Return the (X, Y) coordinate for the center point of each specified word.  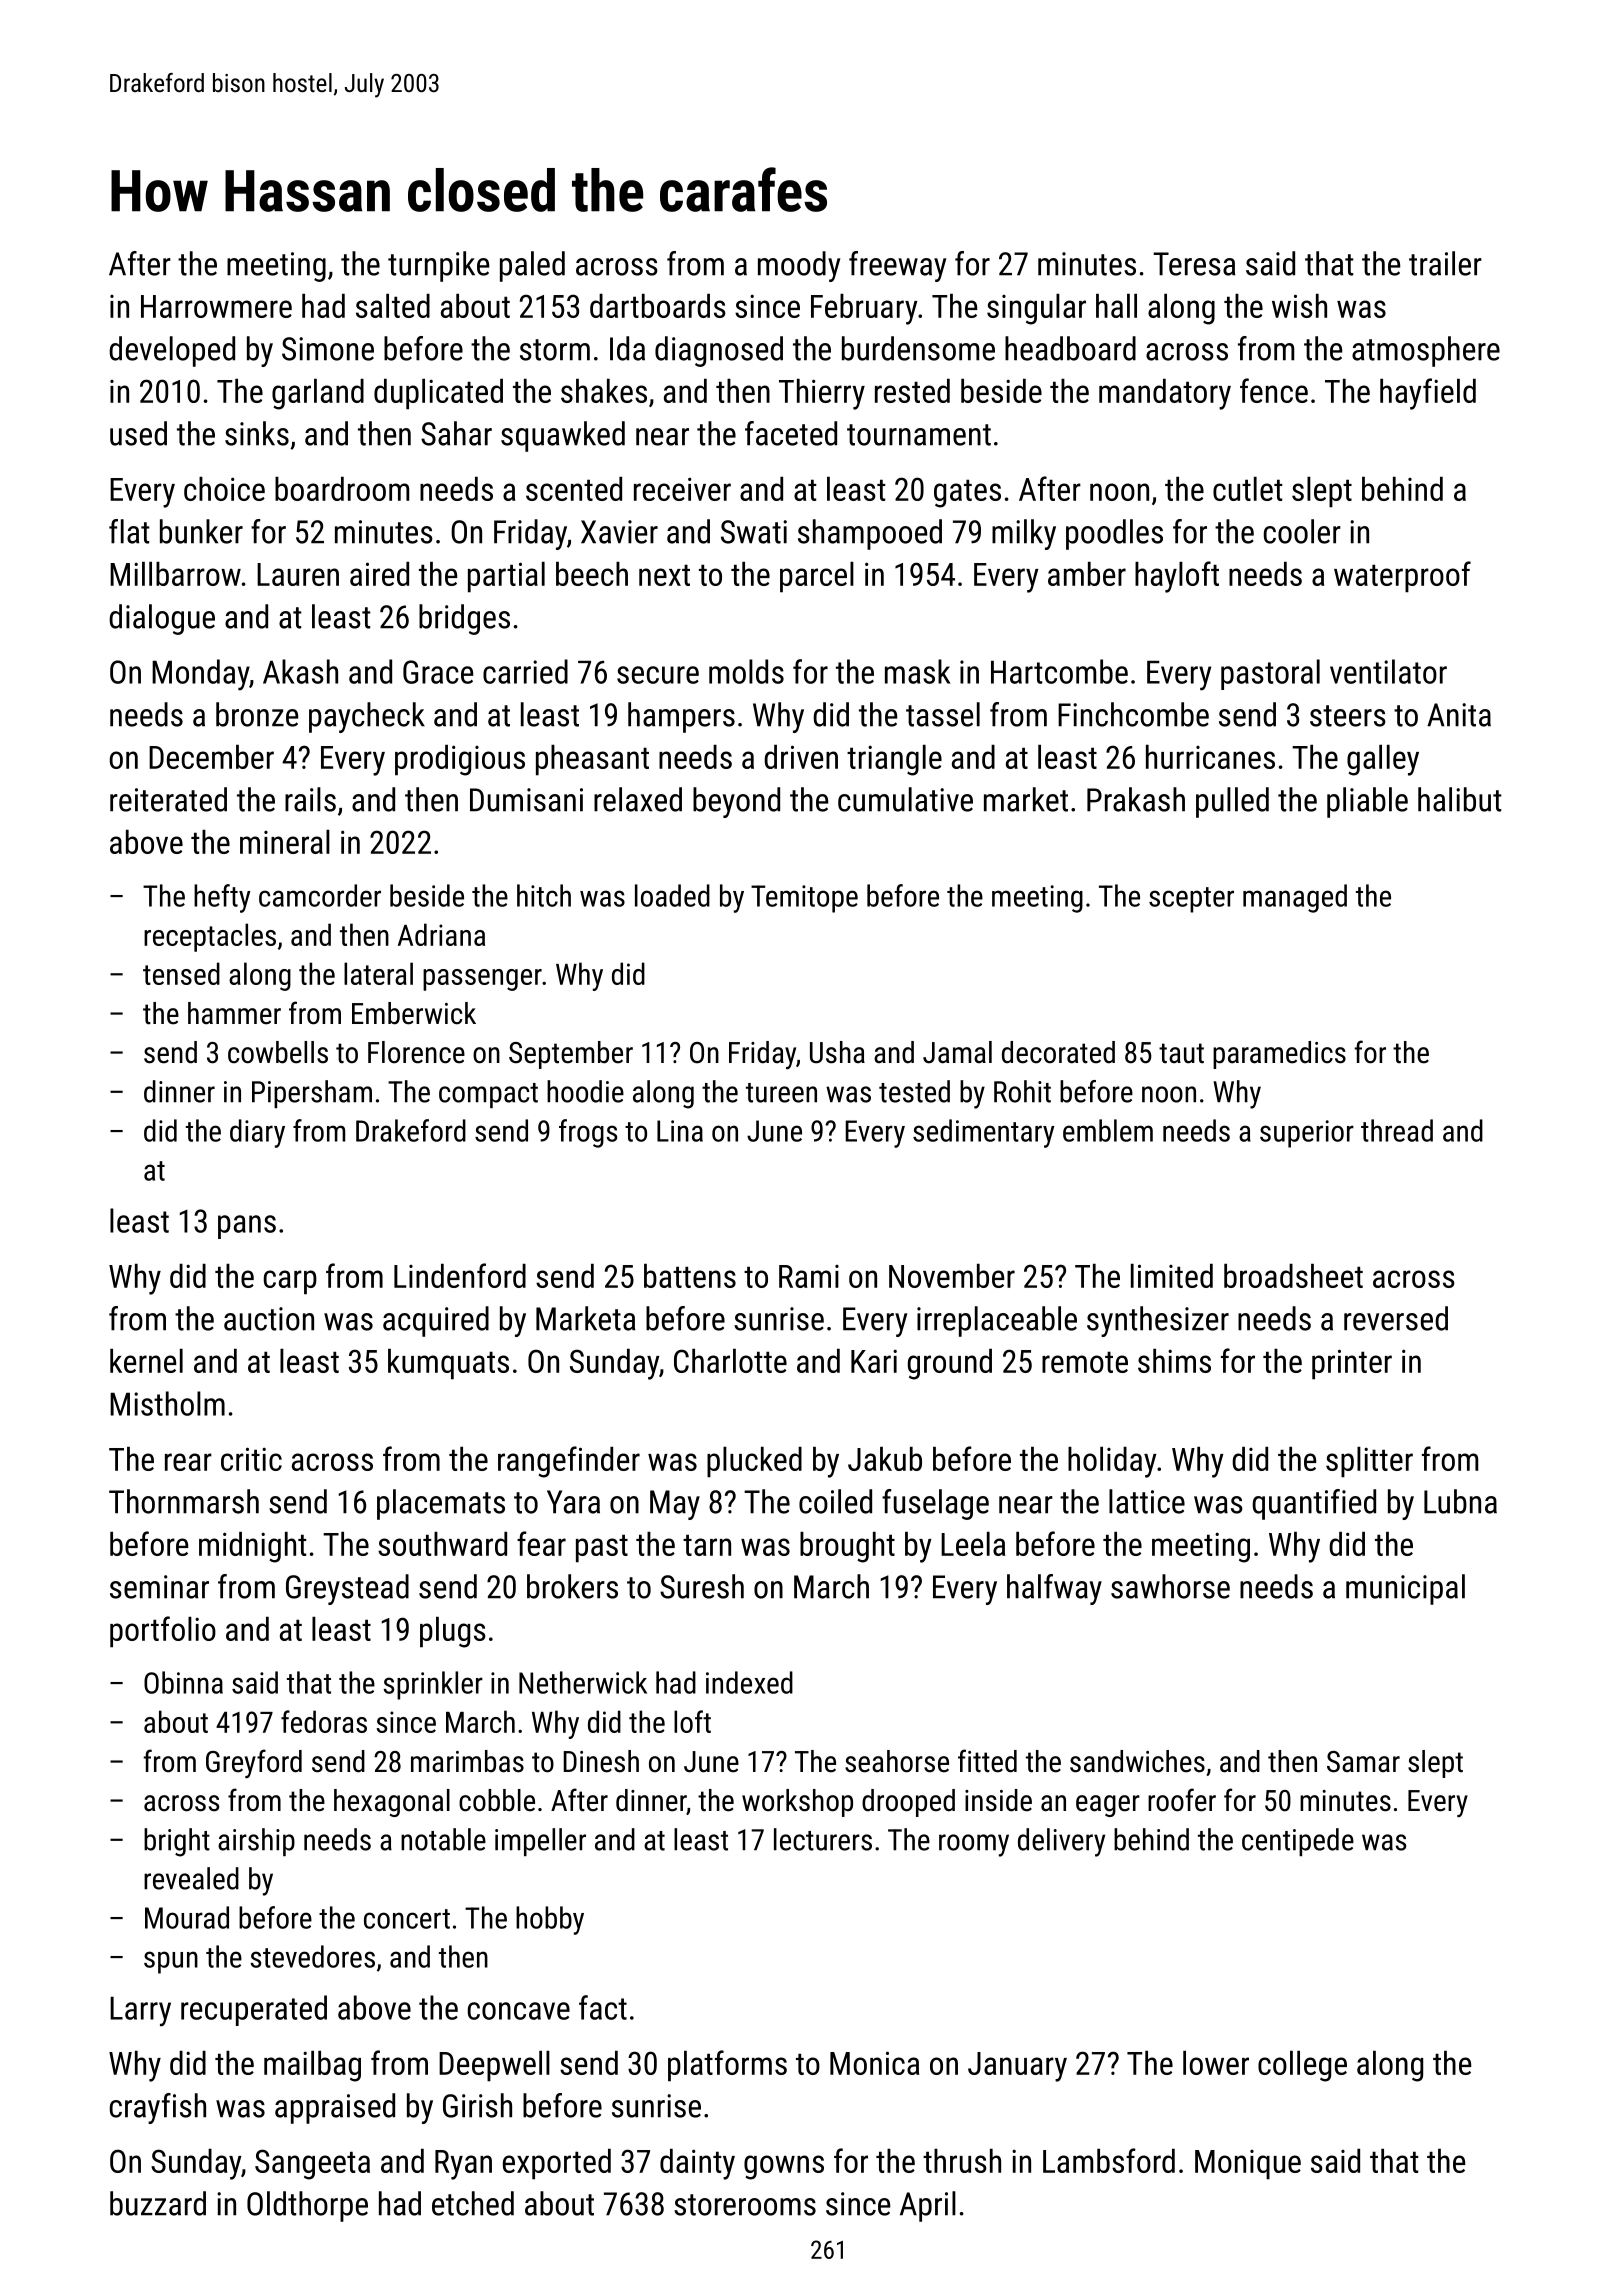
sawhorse (1170, 1586)
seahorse (897, 1761)
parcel (817, 577)
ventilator (1388, 671)
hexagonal (392, 1803)
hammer (234, 1013)
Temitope (804, 899)
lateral (378, 973)
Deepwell (494, 2066)
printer (1352, 1364)
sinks (257, 433)
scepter (1191, 900)
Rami (809, 1276)
